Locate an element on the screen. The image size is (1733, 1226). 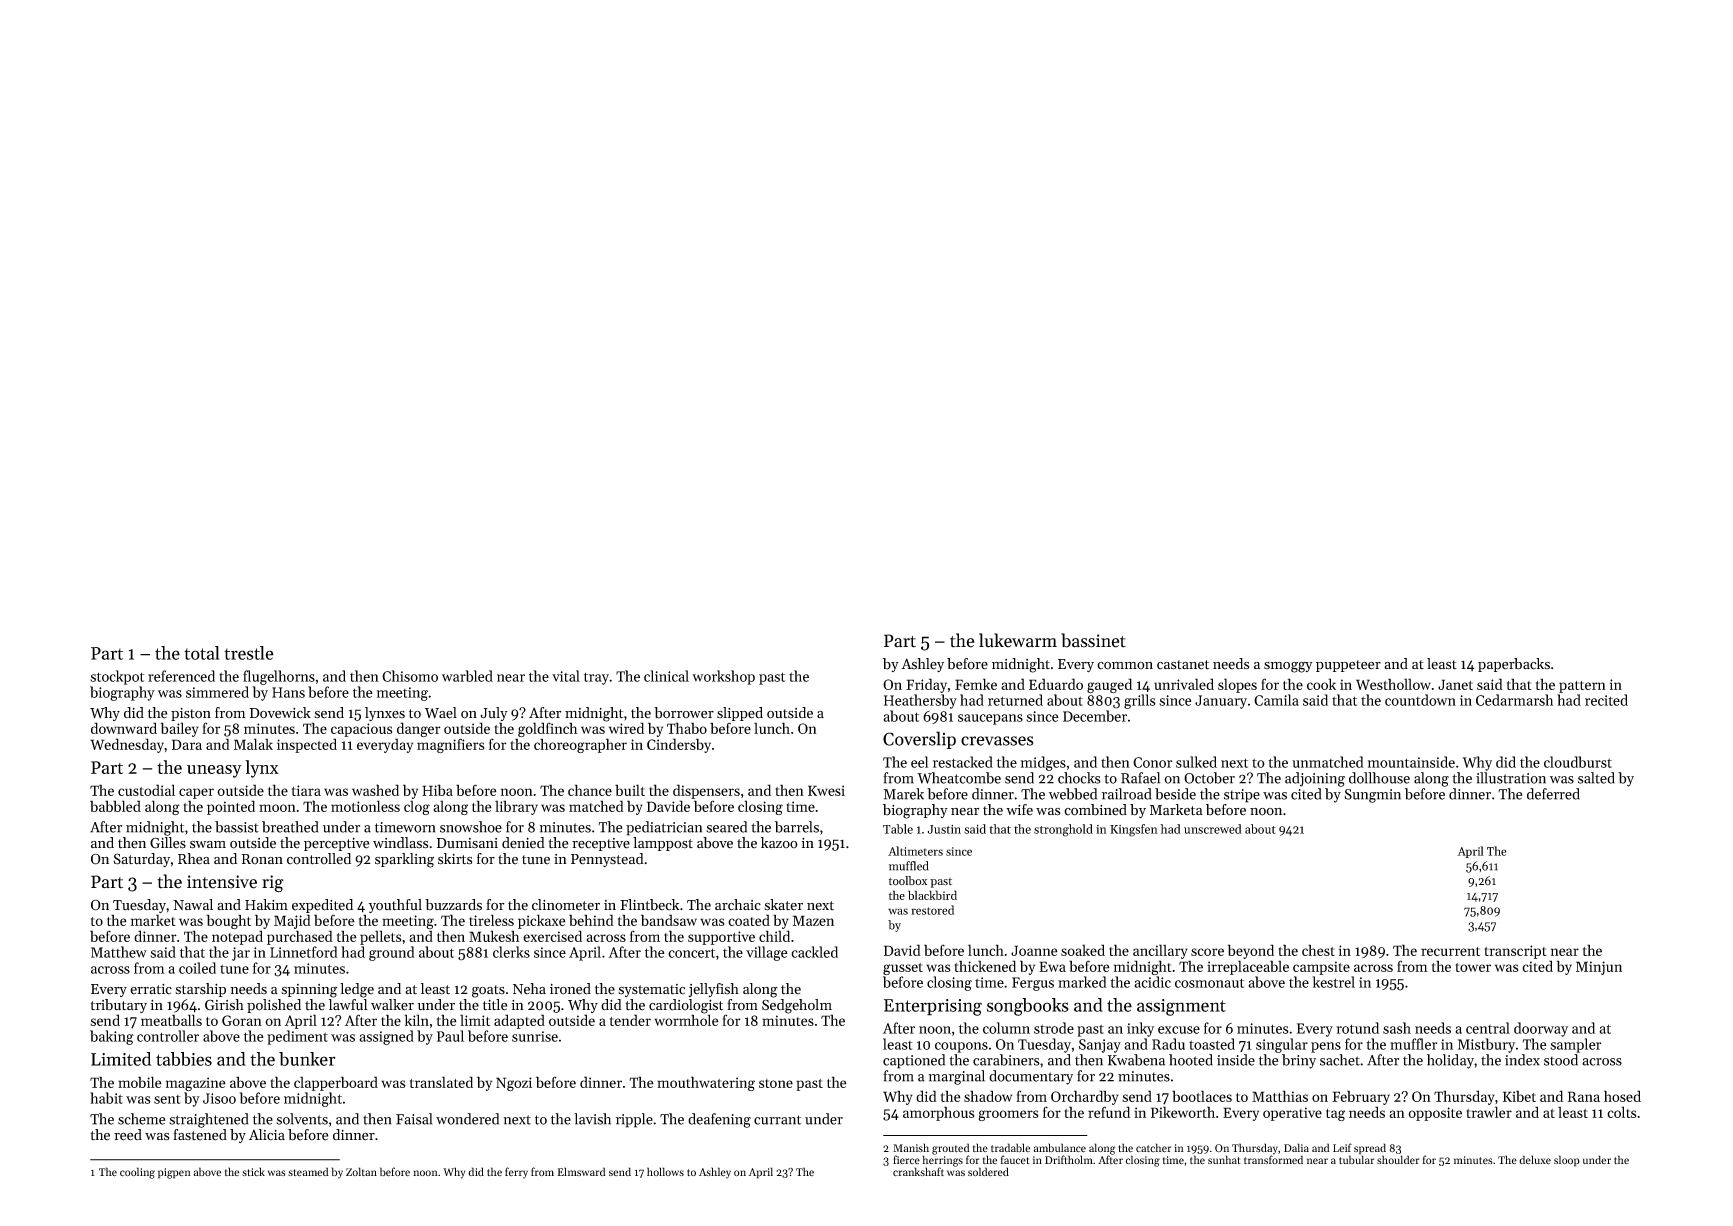
rotund is located at coordinates (1357, 1028).
